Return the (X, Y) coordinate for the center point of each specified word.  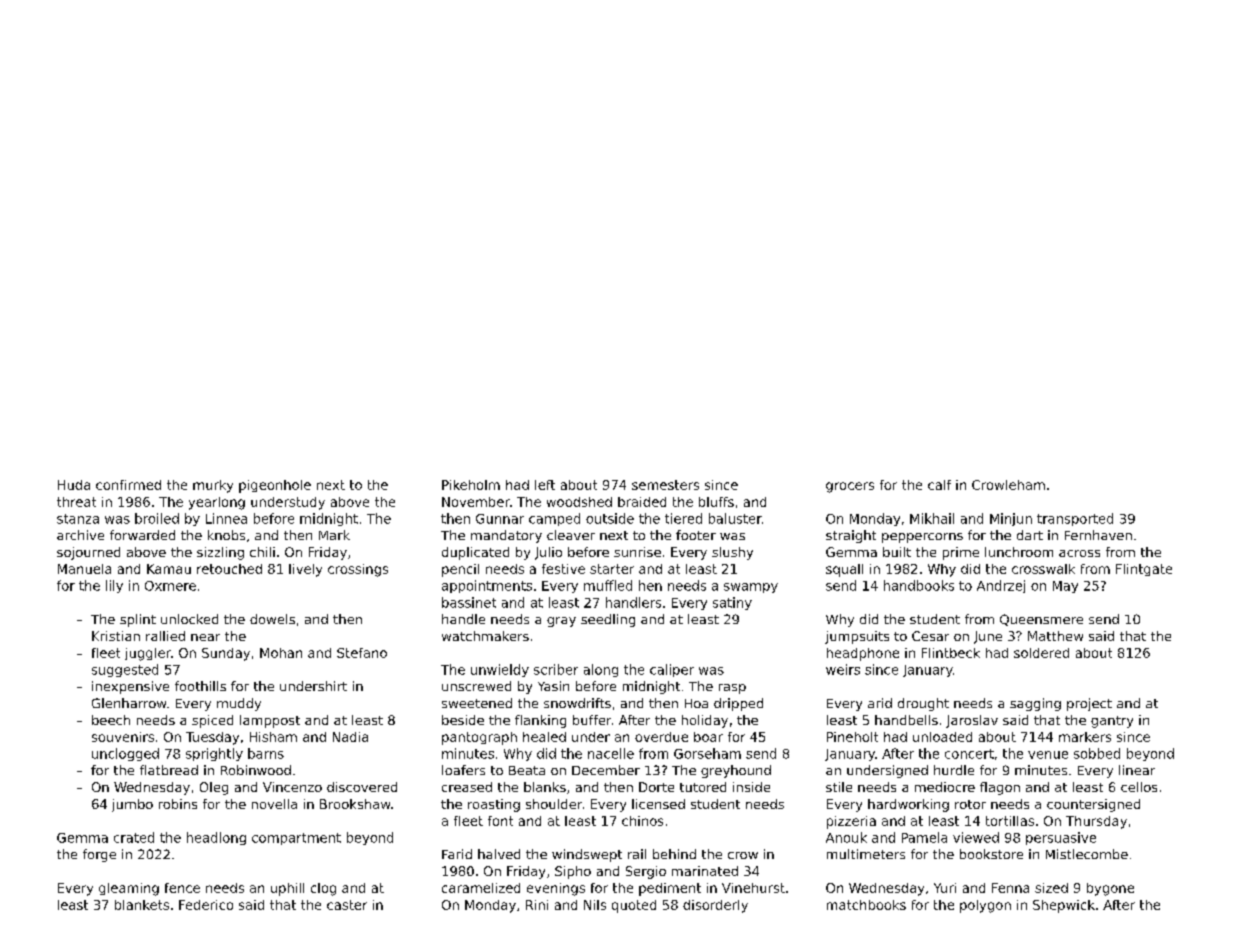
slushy (732, 553)
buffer (592, 720)
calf (939, 485)
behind (674, 854)
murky (213, 486)
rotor (970, 804)
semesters (665, 485)
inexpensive (130, 687)
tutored (703, 787)
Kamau (169, 569)
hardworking (908, 805)
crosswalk (1043, 569)
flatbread (169, 770)
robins (178, 804)
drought (923, 704)
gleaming (129, 889)
